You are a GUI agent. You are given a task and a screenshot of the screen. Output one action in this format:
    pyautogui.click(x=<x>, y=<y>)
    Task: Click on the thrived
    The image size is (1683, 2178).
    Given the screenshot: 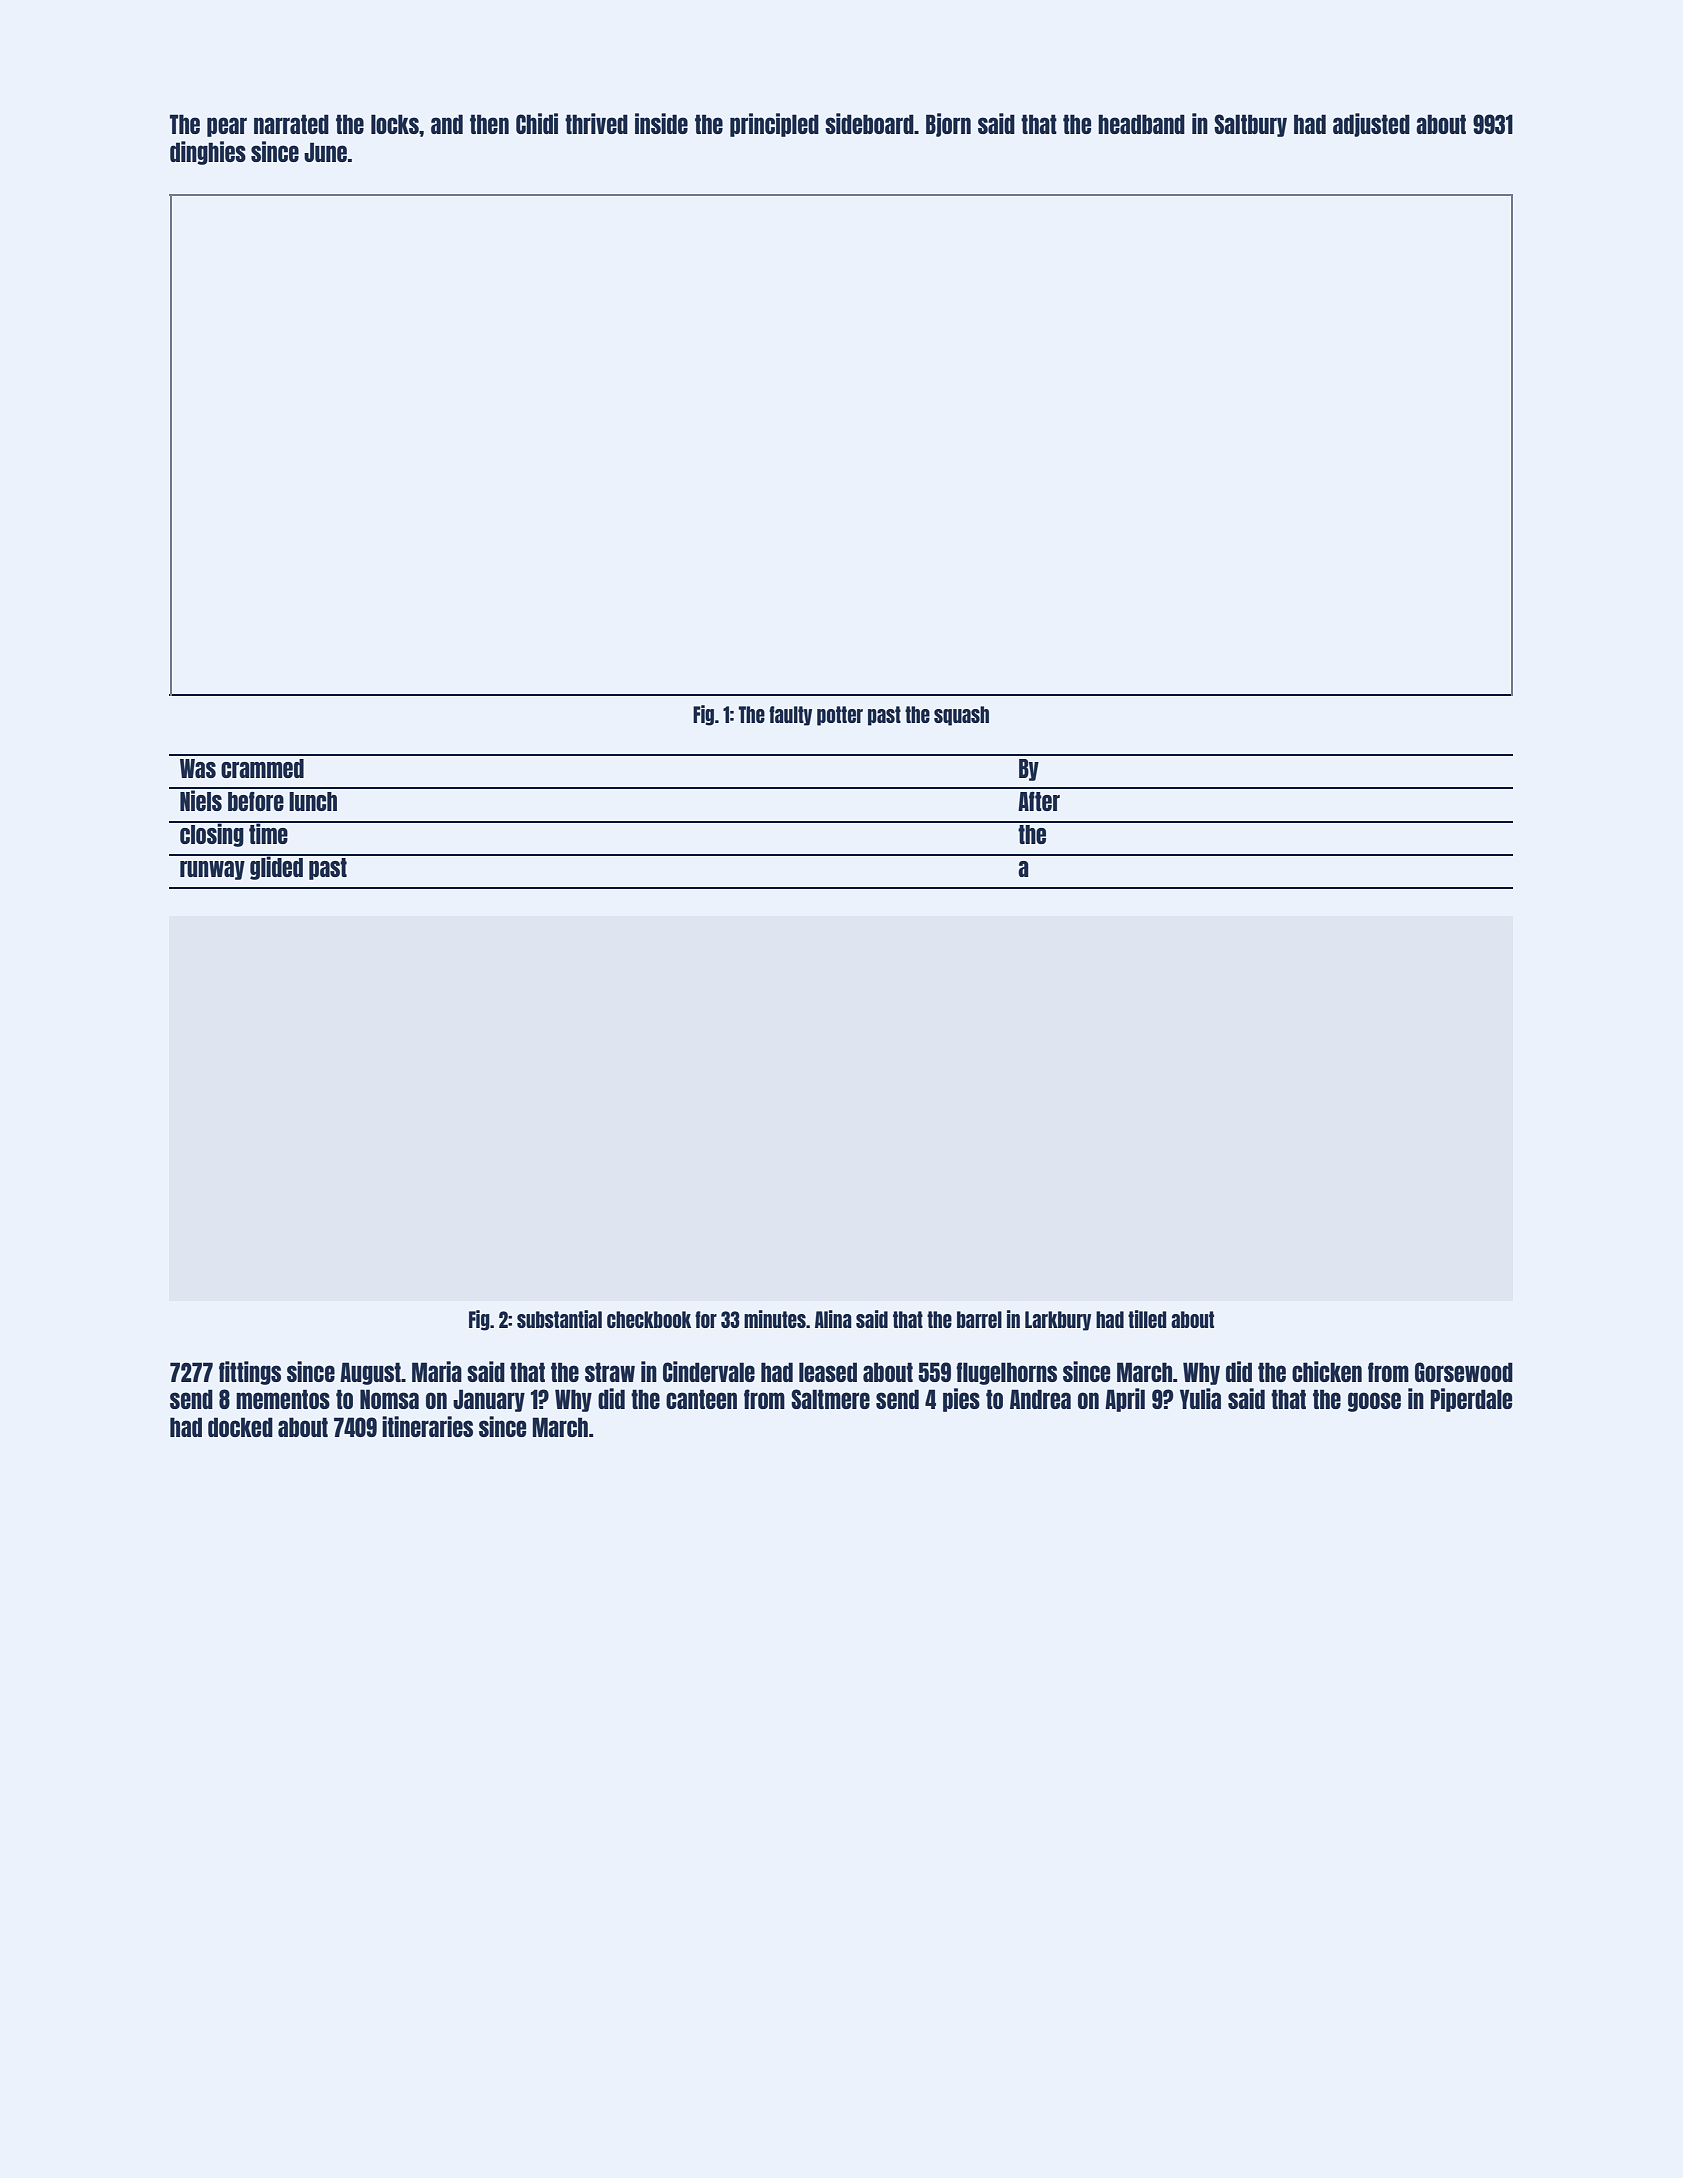 What is the action you would take?
    pyautogui.click(x=596, y=123)
